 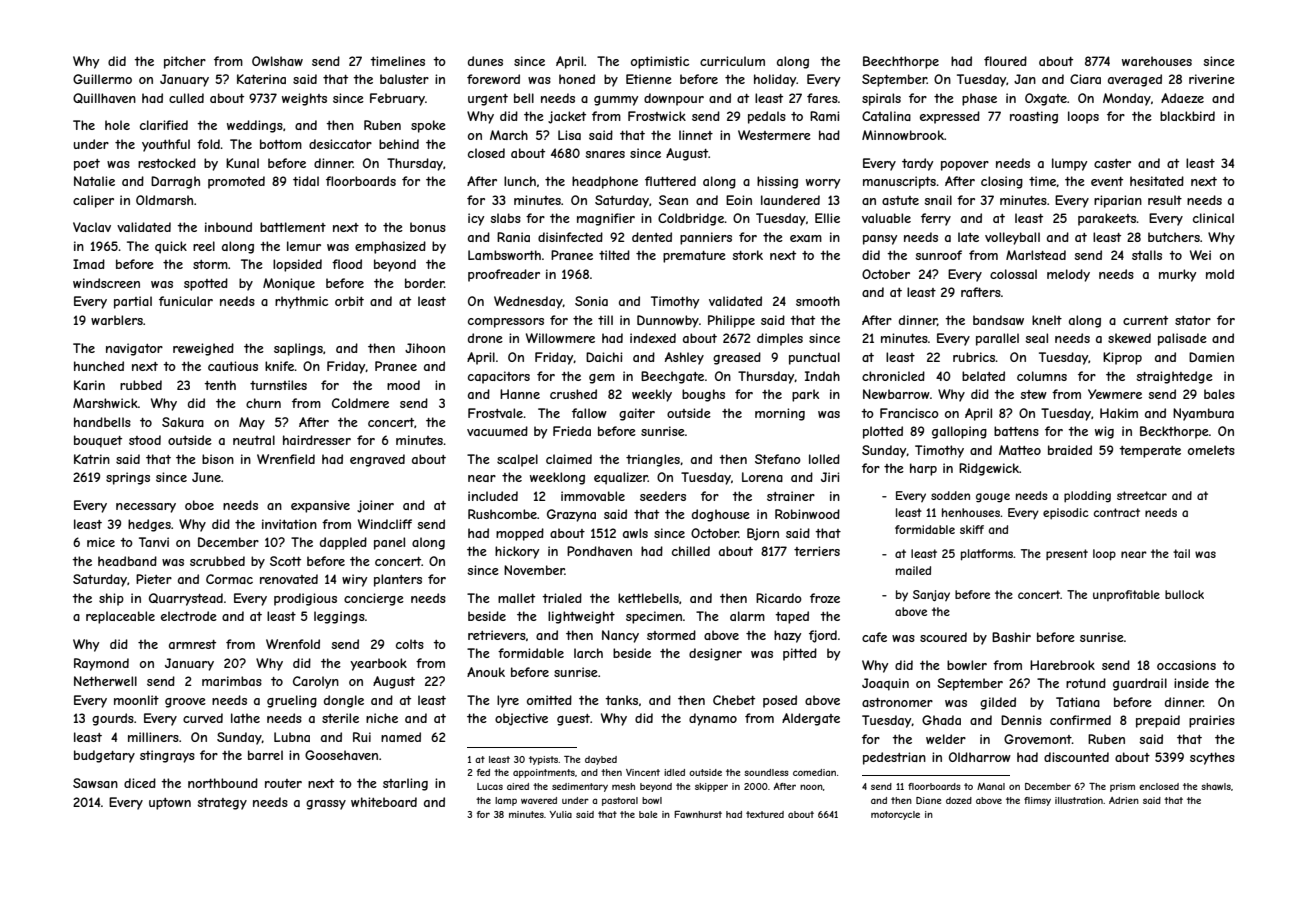 I want to click on Ellie, so click(x=827, y=218).
